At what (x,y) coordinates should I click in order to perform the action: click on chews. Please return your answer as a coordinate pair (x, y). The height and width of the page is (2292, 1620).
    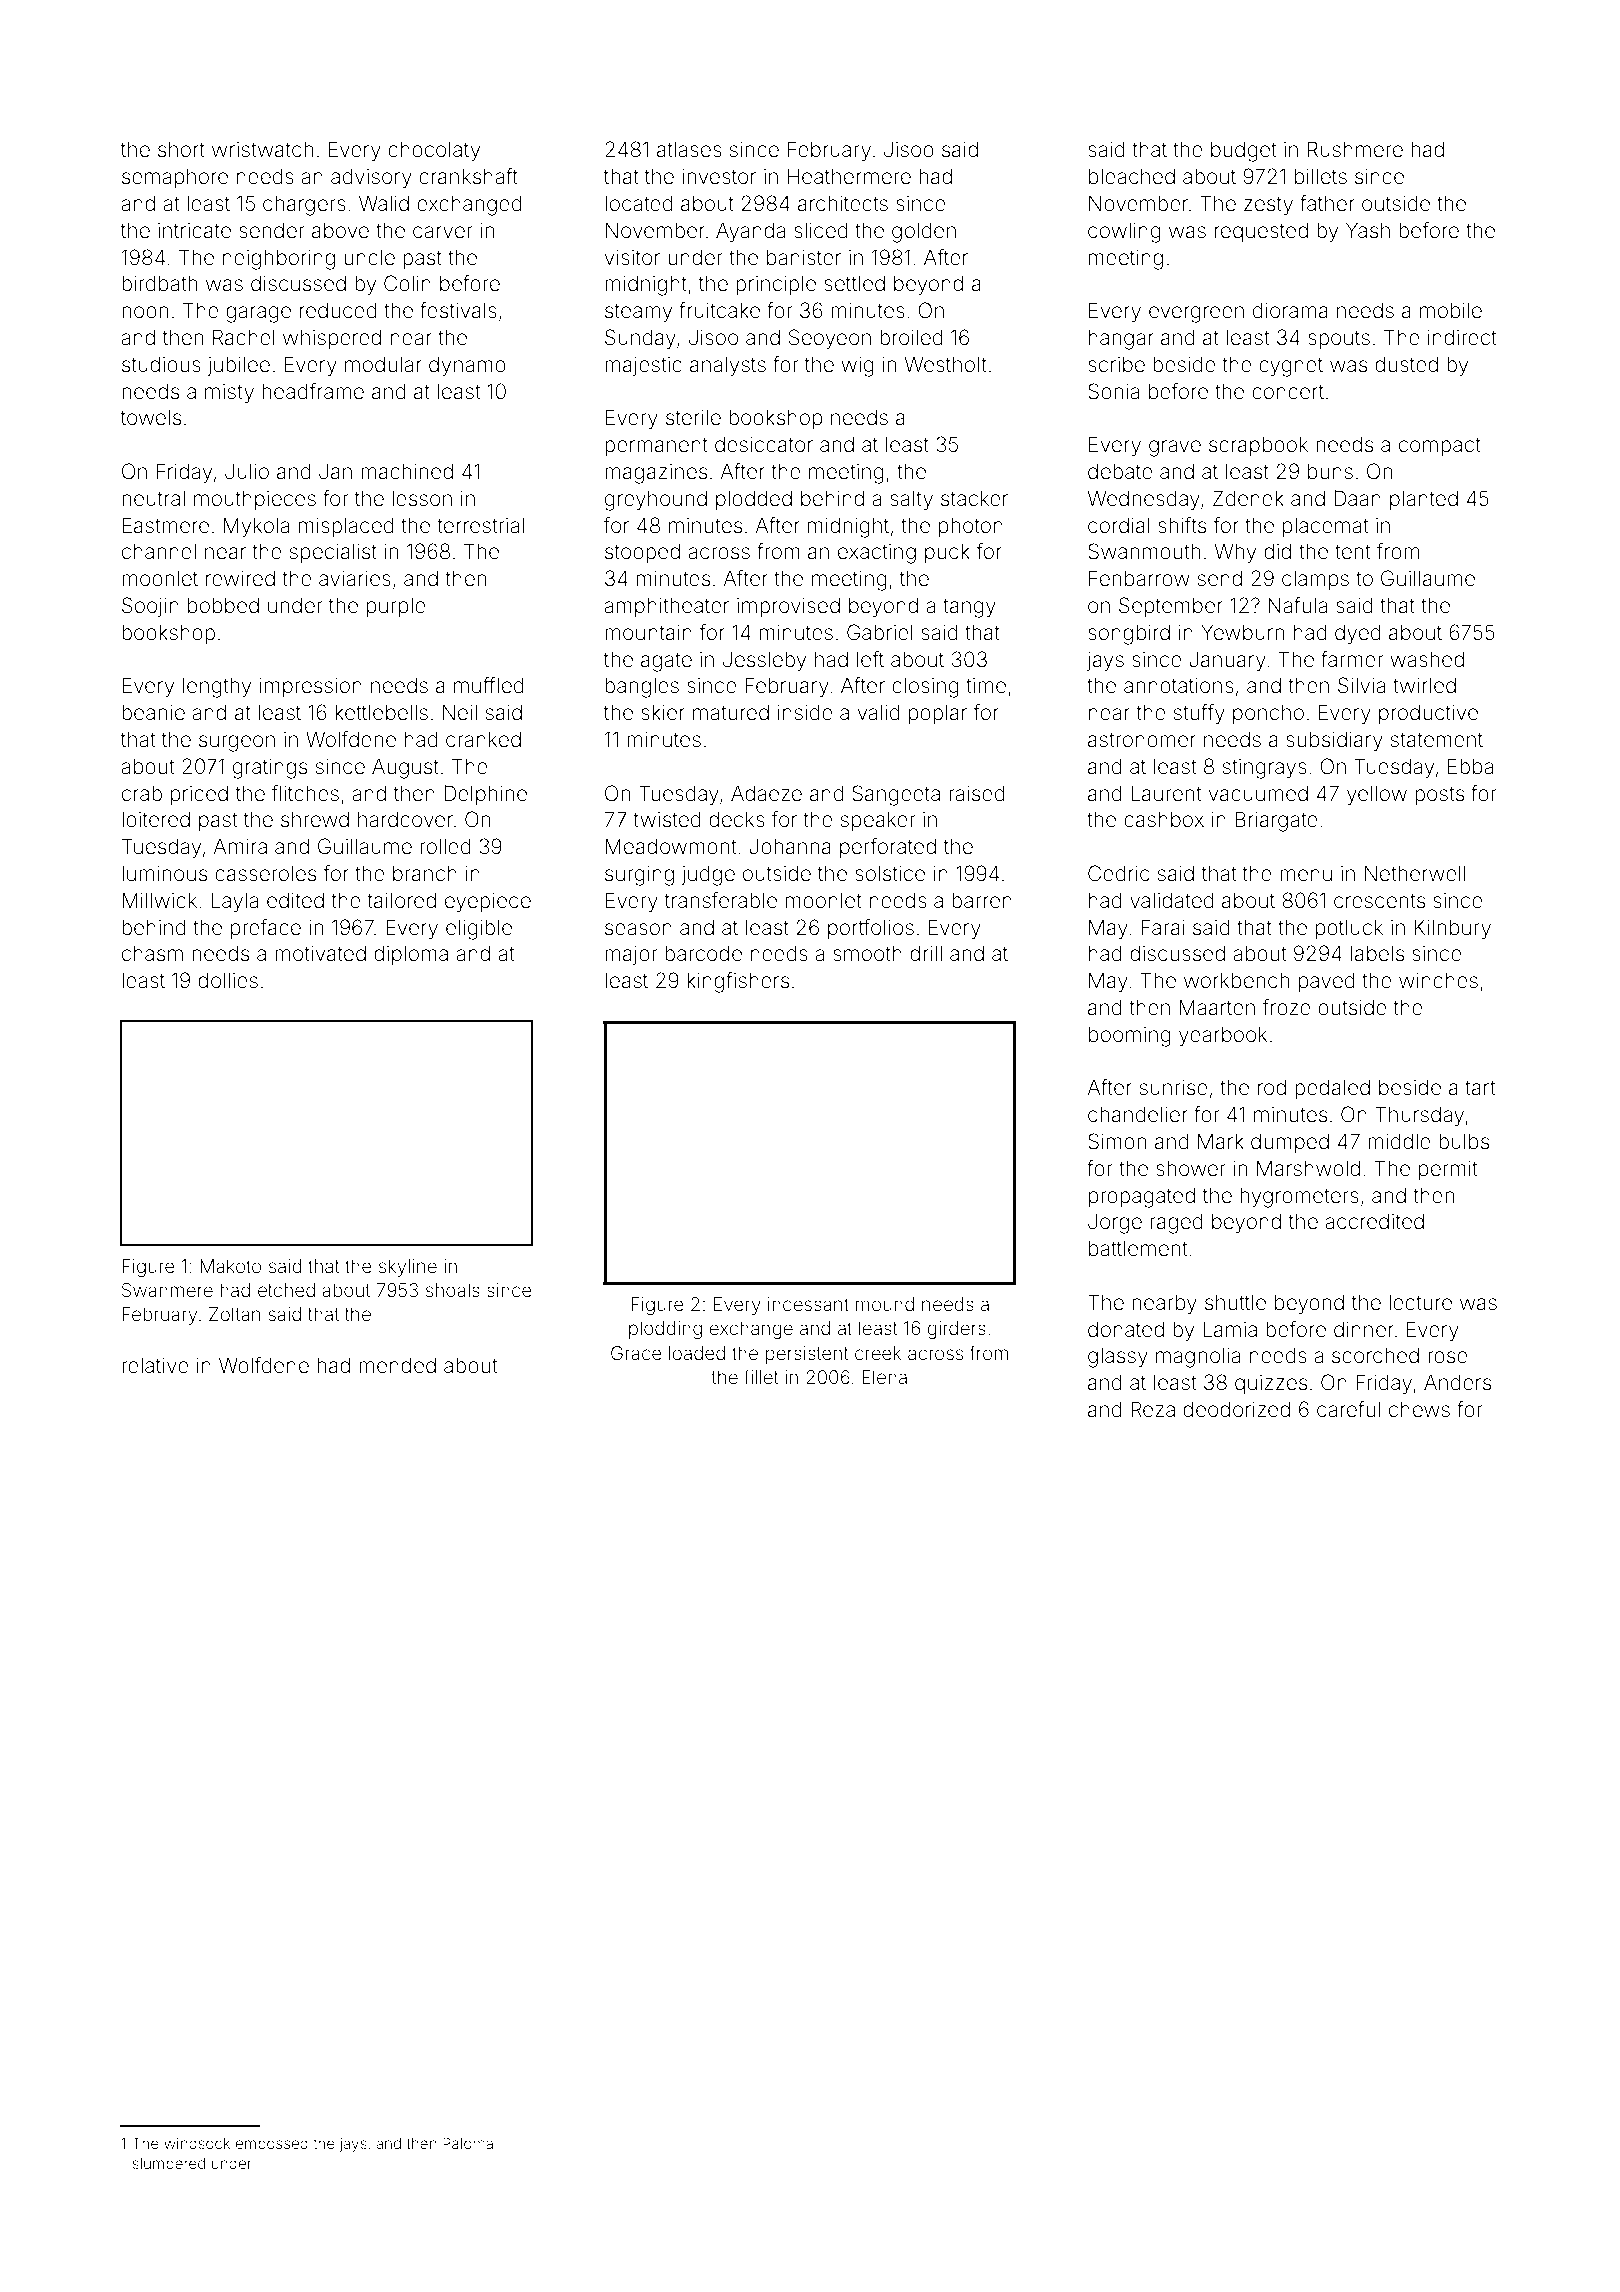
    Looking at the image, I should click on (1419, 1409).
